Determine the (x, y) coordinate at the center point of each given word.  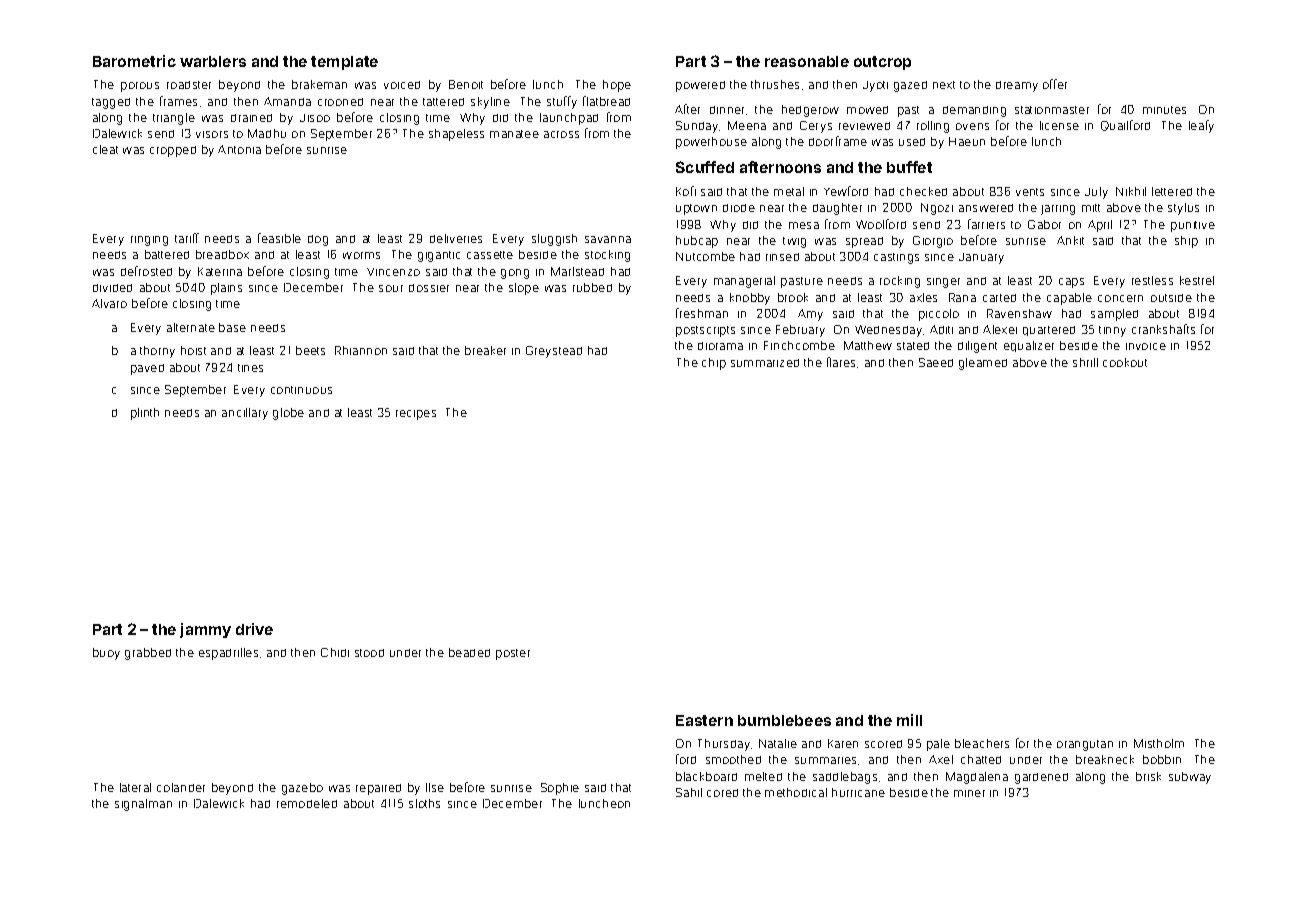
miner (969, 793)
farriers (986, 224)
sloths (424, 803)
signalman (143, 805)
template (344, 63)
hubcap (697, 242)
